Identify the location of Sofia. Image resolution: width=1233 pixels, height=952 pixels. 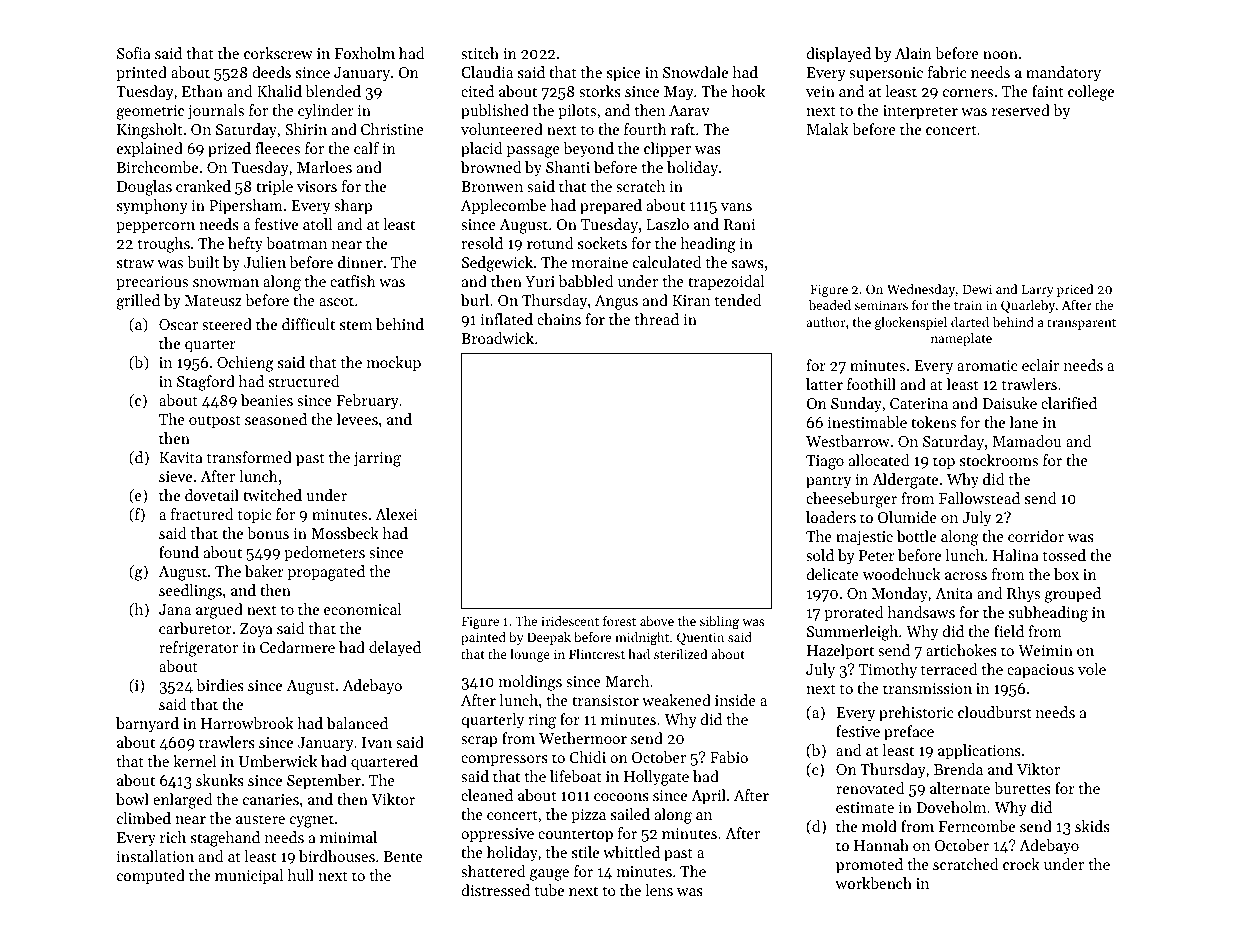
(134, 53).
